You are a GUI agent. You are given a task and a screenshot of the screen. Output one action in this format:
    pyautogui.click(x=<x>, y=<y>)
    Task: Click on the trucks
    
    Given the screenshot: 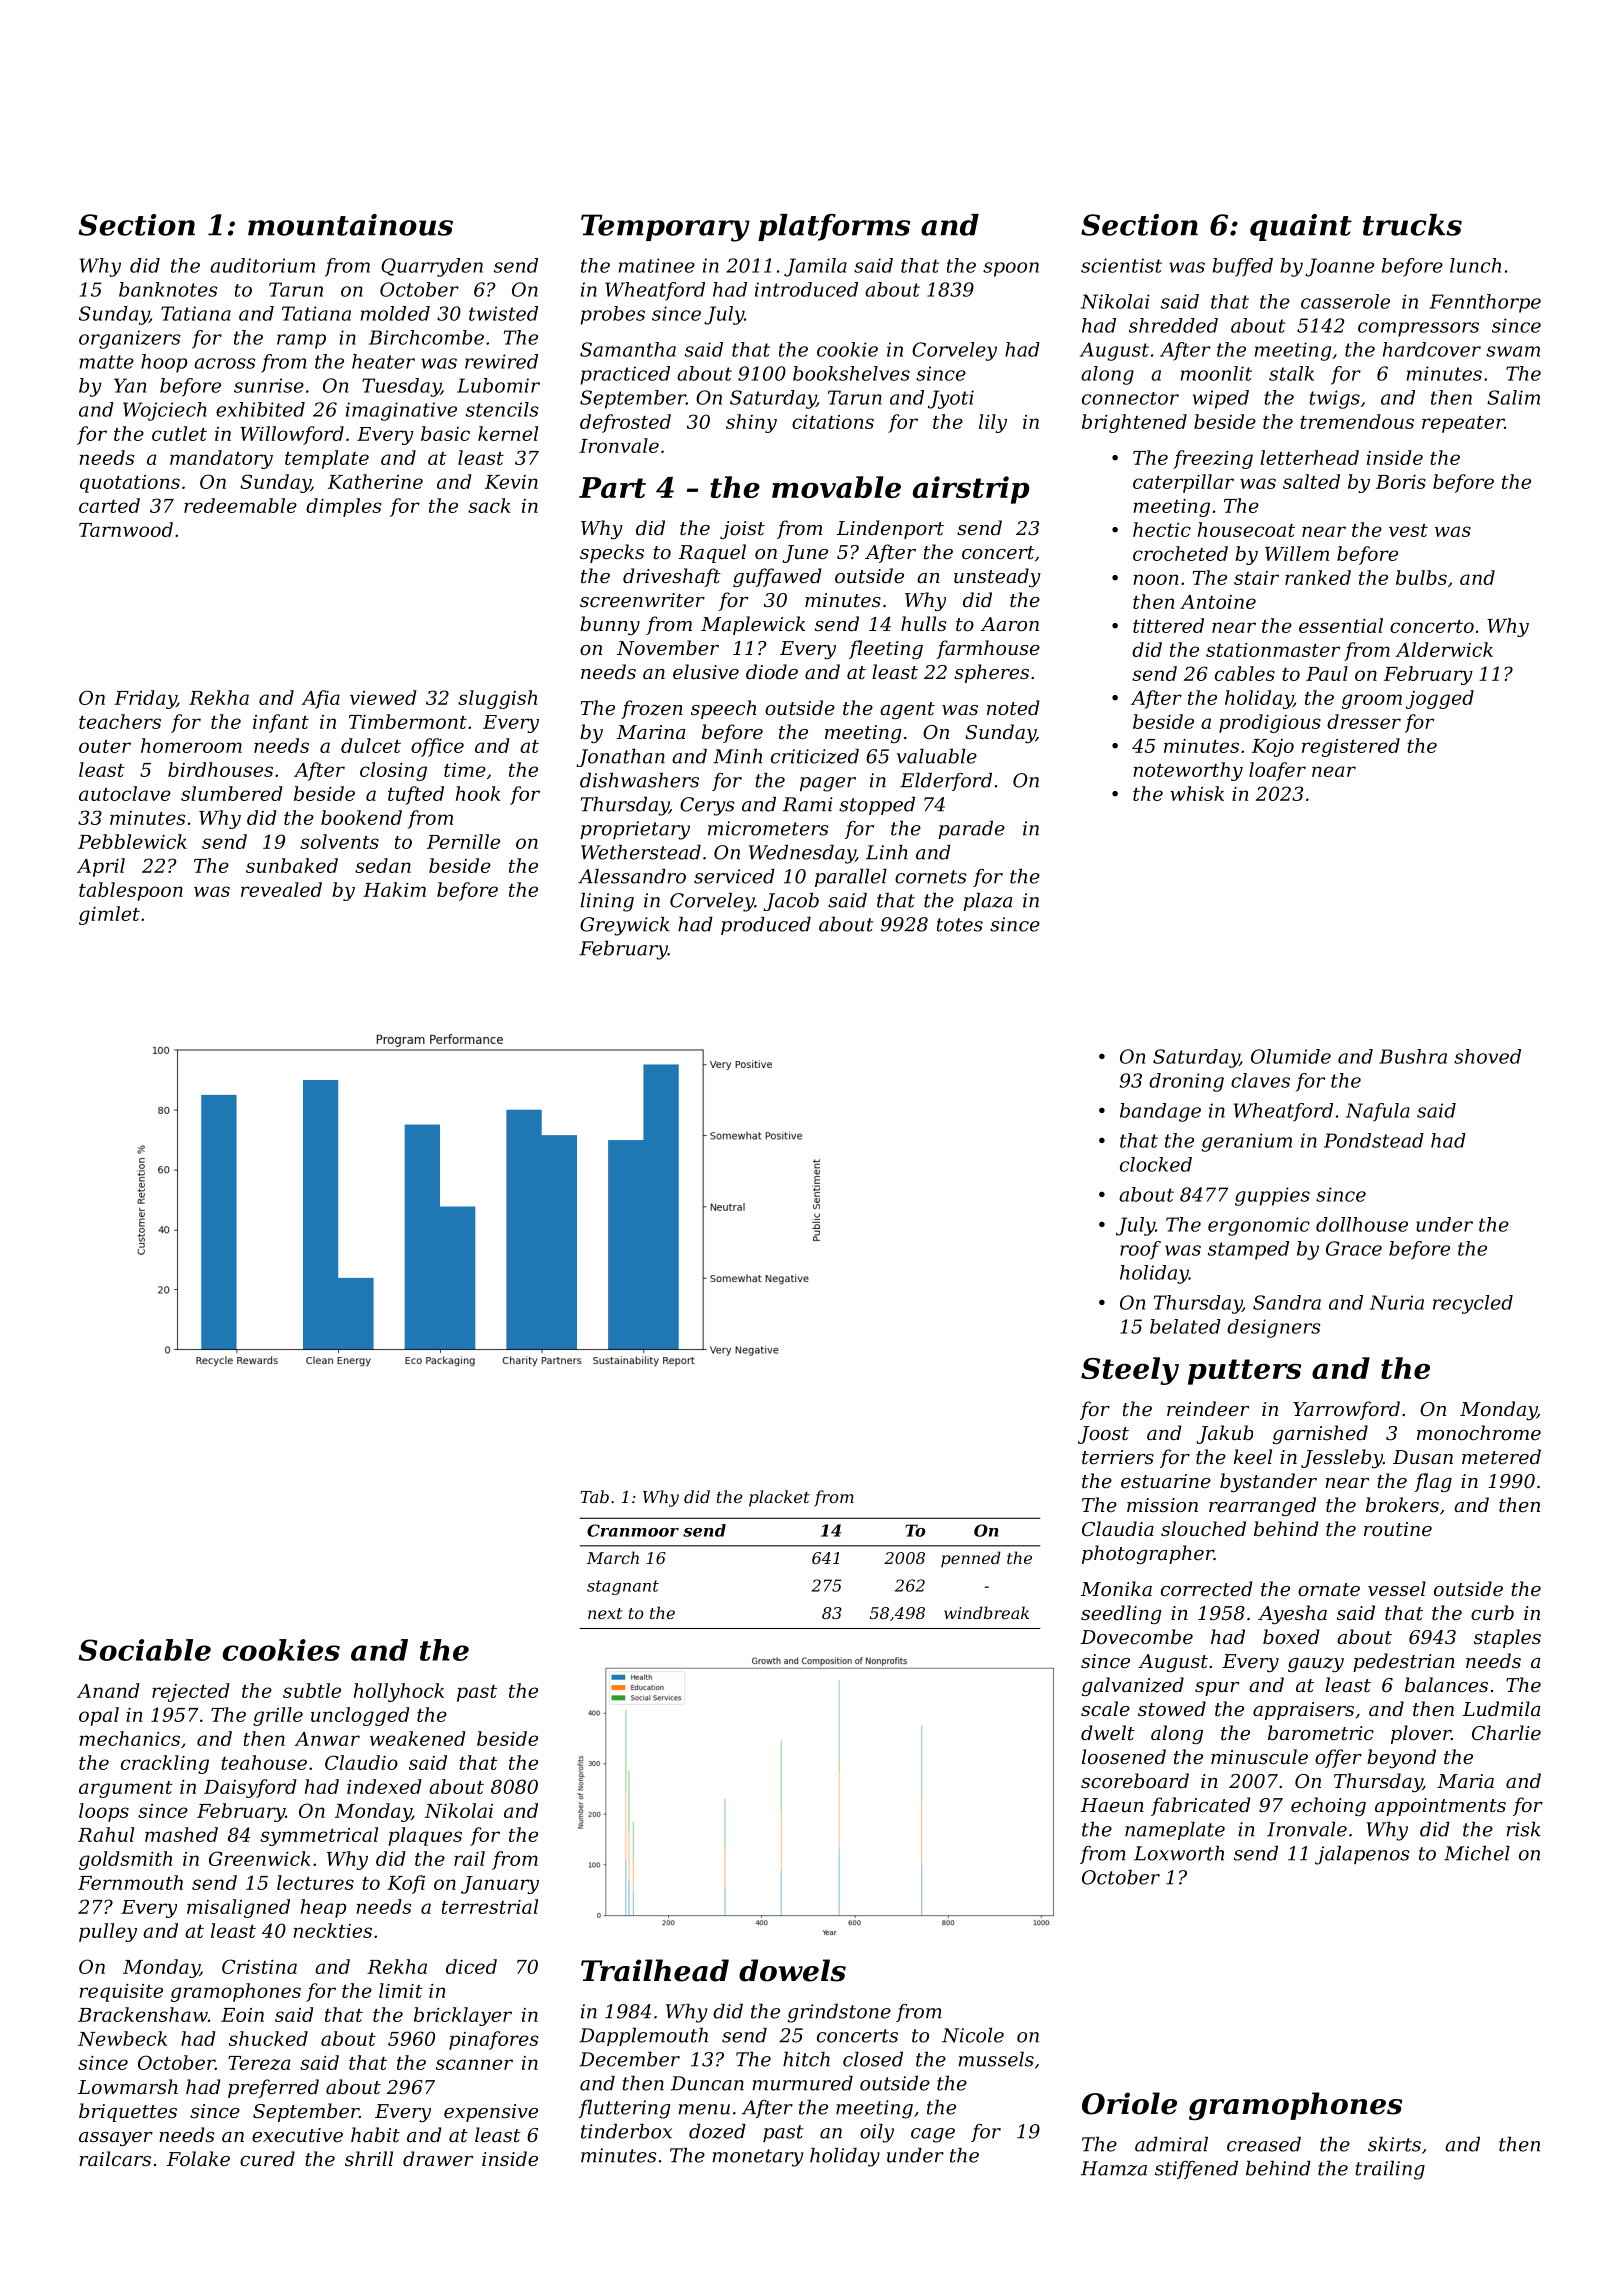 What is the action you would take?
    pyautogui.click(x=1412, y=225)
